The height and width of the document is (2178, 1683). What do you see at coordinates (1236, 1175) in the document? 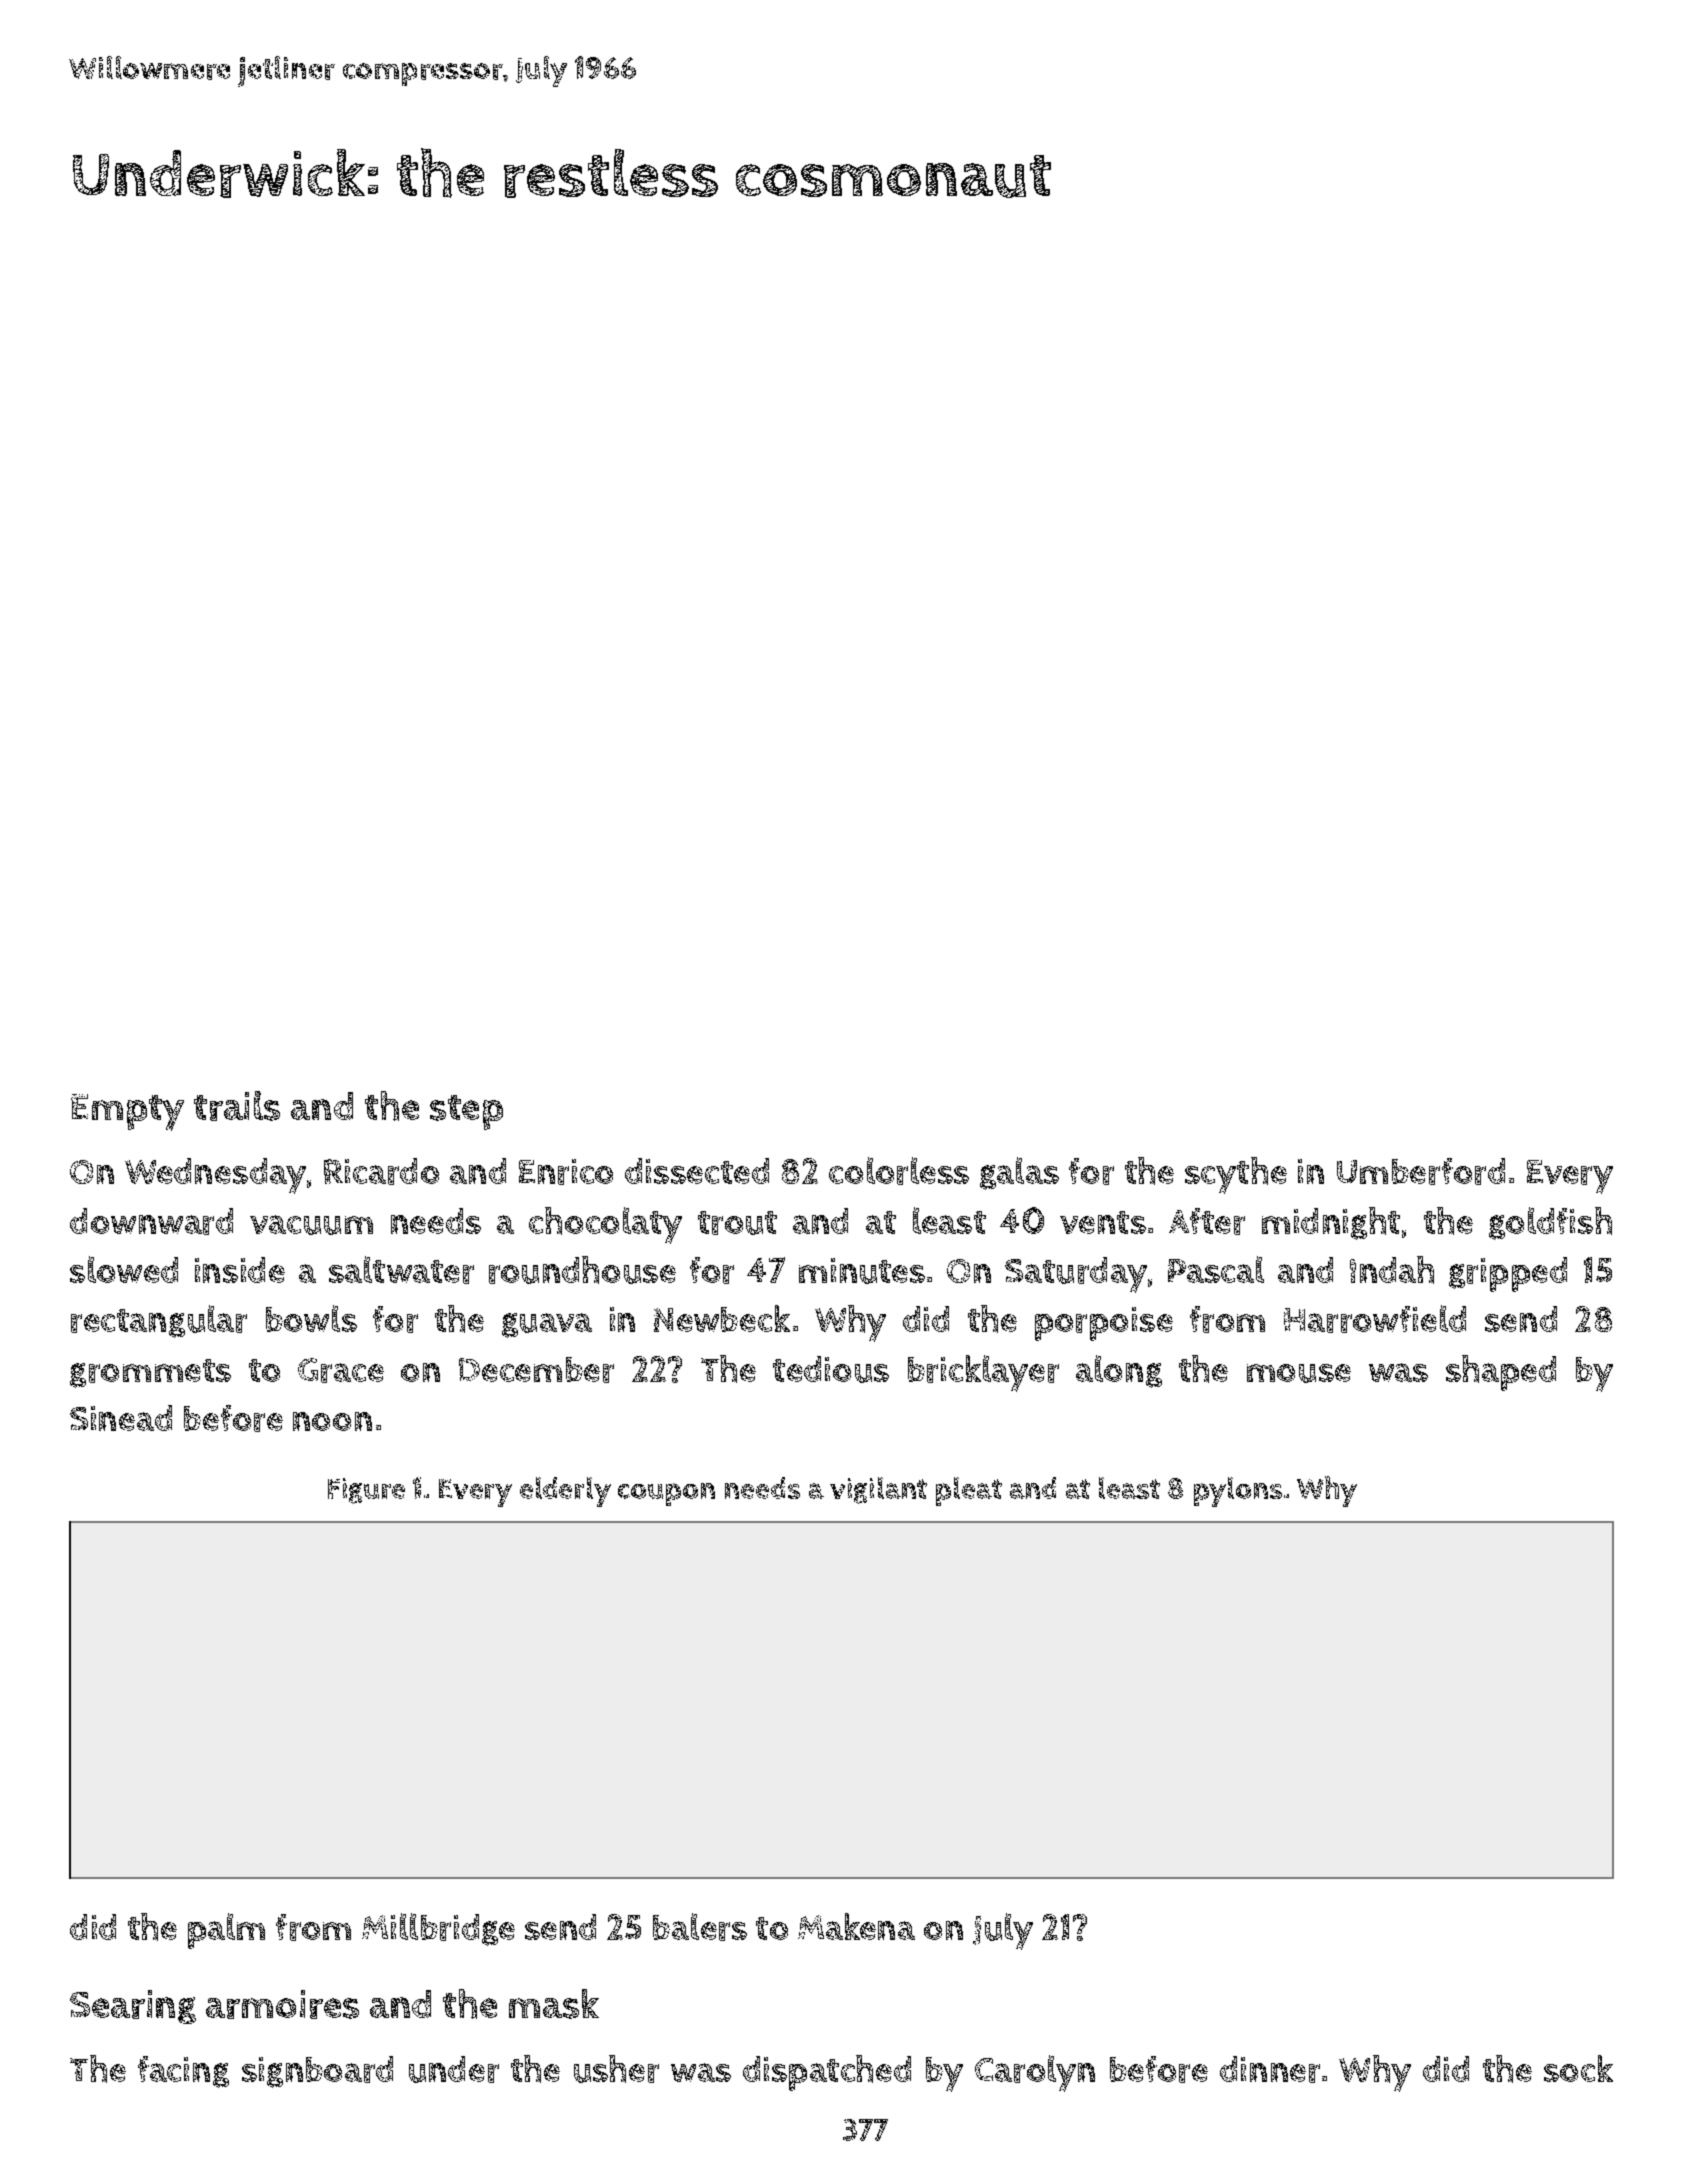
I see `scythe` at bounding box center [1236, 1175].
